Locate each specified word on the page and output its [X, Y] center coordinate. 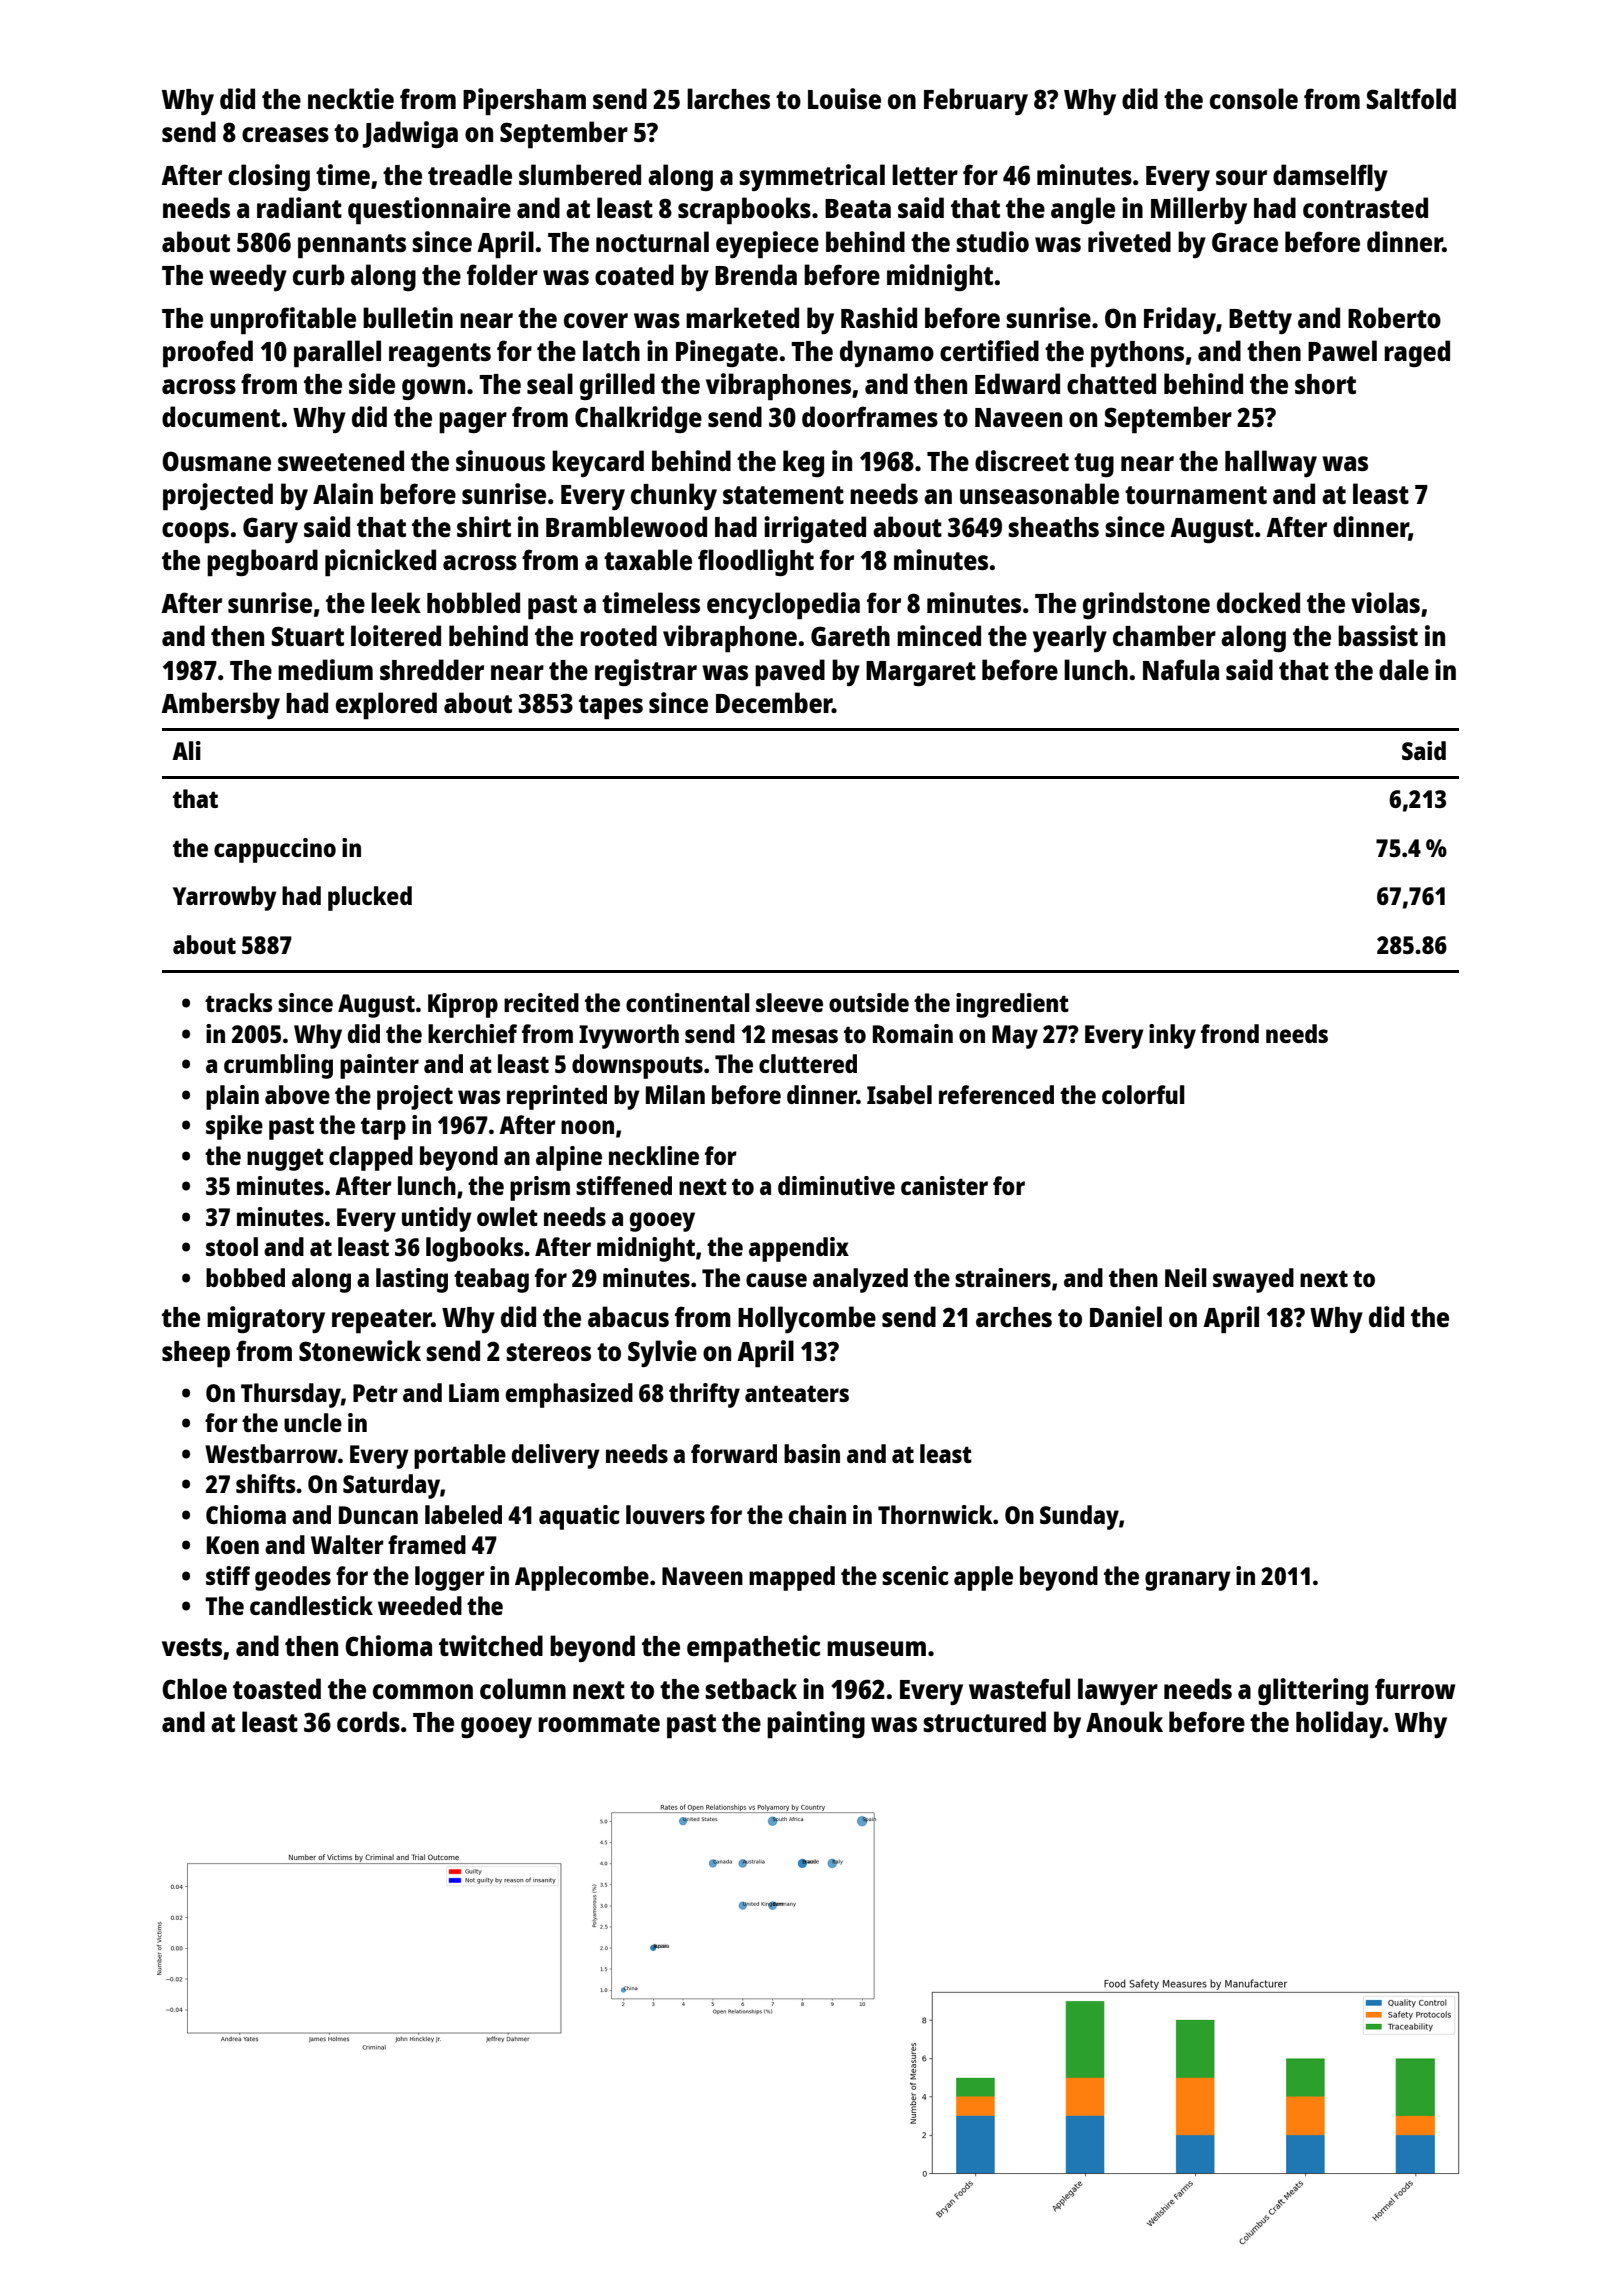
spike [234, 1127]
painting [816, 1725]
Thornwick [935, 1514]
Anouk [1124, 1721]
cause [776, 1280]
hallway [1271, 463]
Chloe [194, 1688]
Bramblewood [626, 526]
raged [1417, 353]
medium [325, 669]
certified [989, 350]
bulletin [408, 317]
